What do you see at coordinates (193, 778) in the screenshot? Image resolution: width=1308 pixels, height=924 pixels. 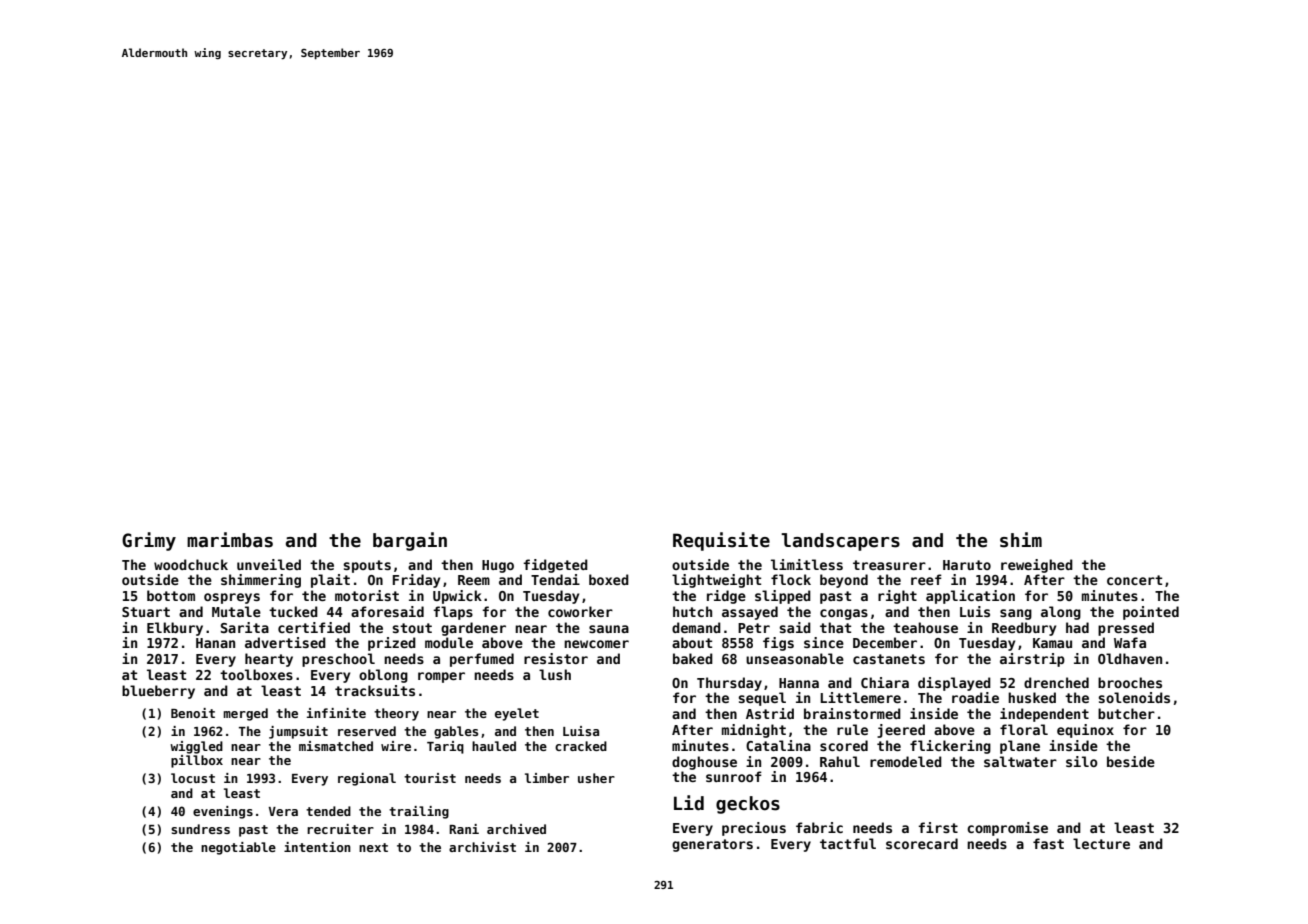 I see `locust` at bounding box center [193, 778].
